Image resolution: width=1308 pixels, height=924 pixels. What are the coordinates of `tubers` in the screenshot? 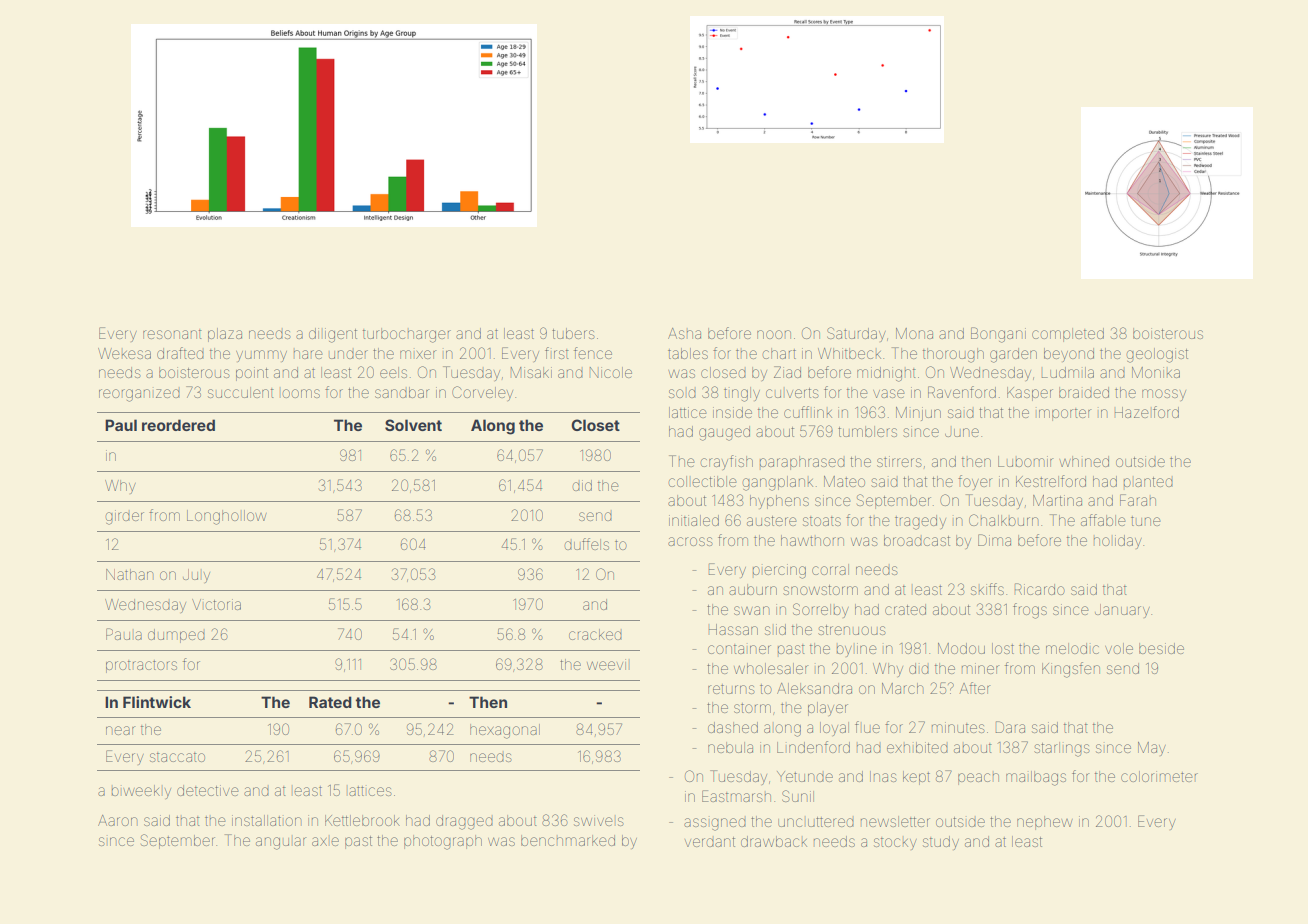 It's located at (573, 333).
